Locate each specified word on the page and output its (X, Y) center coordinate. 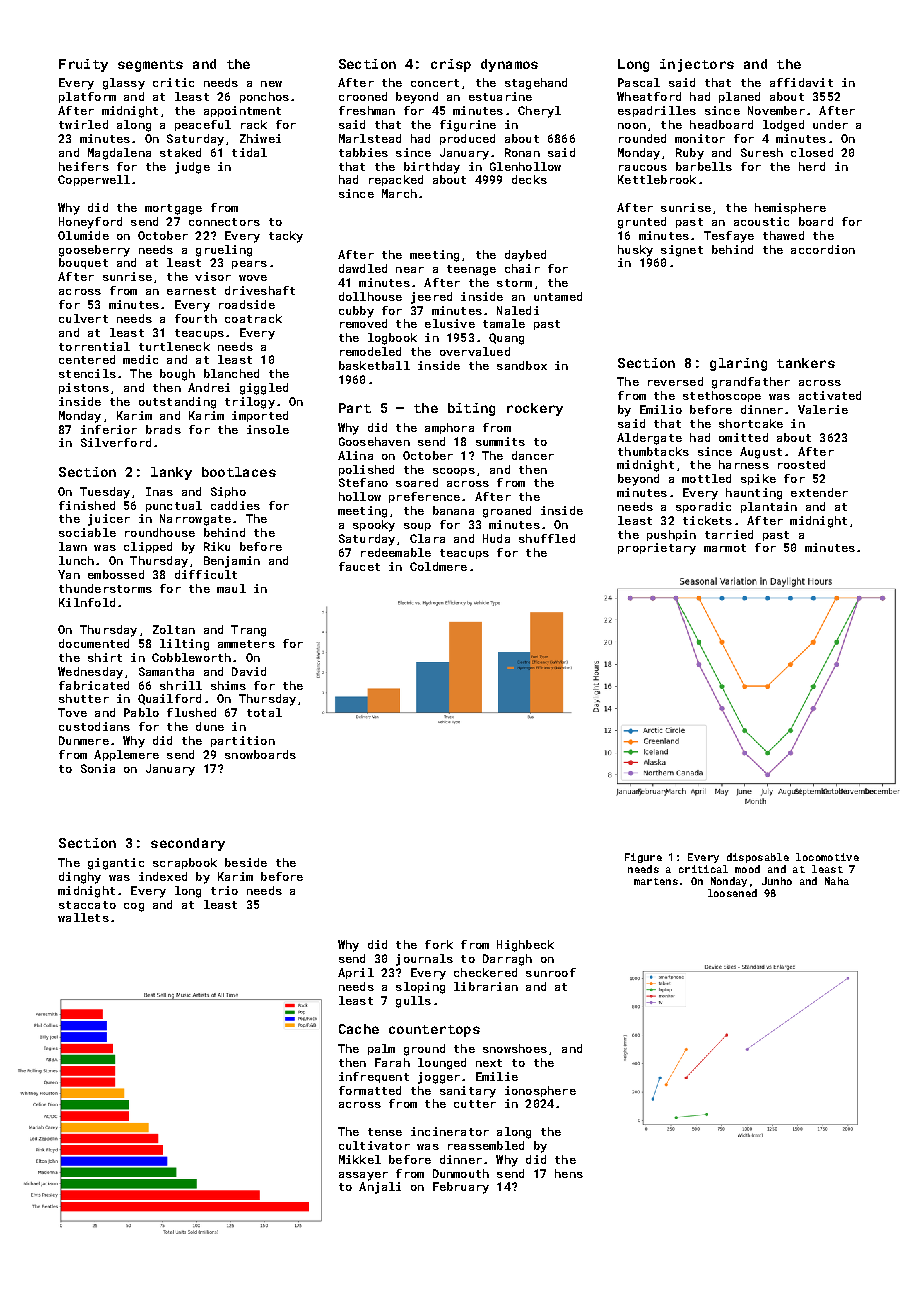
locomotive (827, 857)
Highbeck (525, 946)
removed (363, 323)
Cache (359, 1029)
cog (134, 907)
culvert (83, 318)
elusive (450, 323)
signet (682, 251)
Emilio (661, 409)
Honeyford (90, 223)
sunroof (551, 972)
